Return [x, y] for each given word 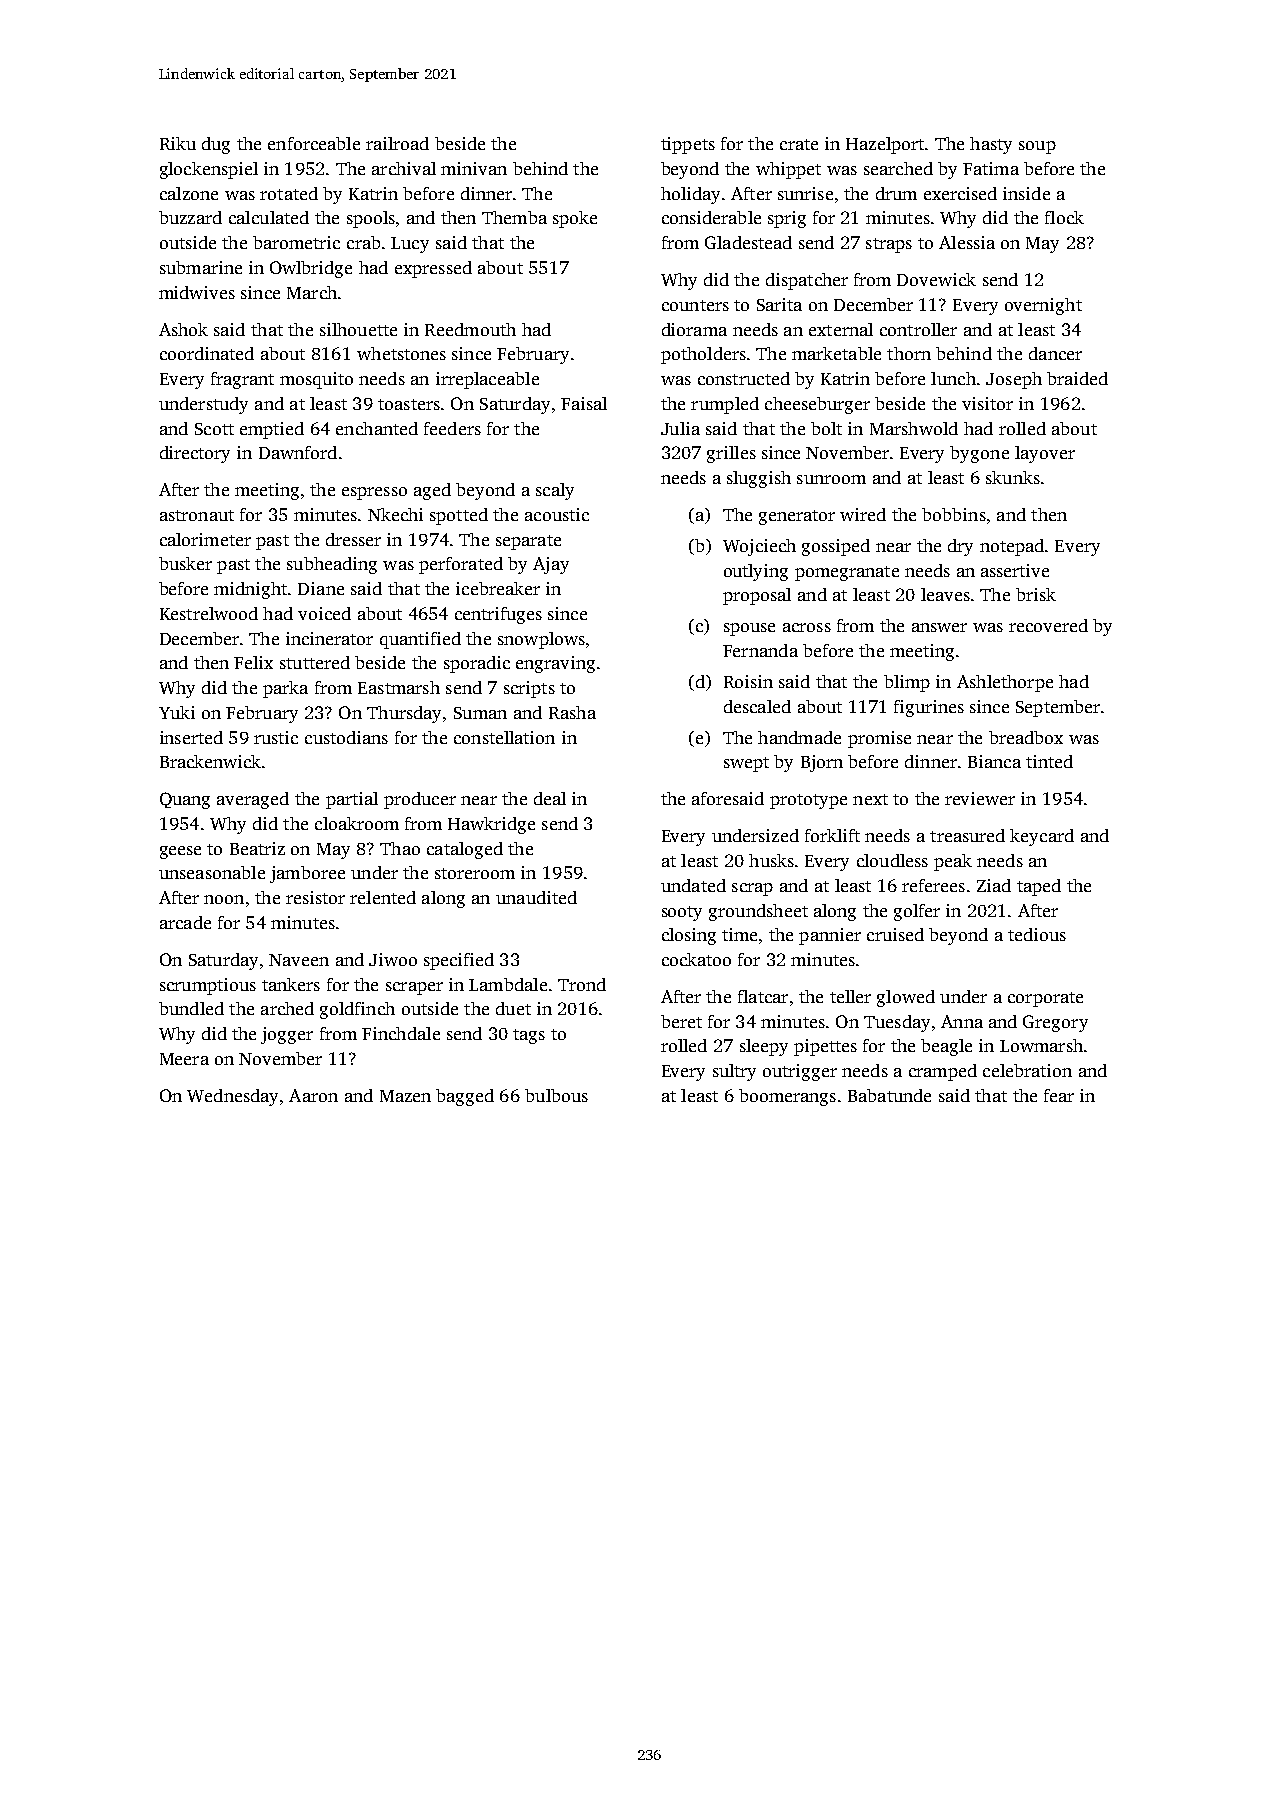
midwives [197, 292]
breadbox [1026, 737]
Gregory [1055, 1023]
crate [799, 144]
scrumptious [208, 986]
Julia [680, 428]
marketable [836, 353]
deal [550, 798]
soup [1037, 147]
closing [689, 936]
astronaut [197, 515]
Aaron [313, 1095]
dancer [1055, 353]
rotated [289, 193]
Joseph [1014, 380]
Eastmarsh [399, 687]
